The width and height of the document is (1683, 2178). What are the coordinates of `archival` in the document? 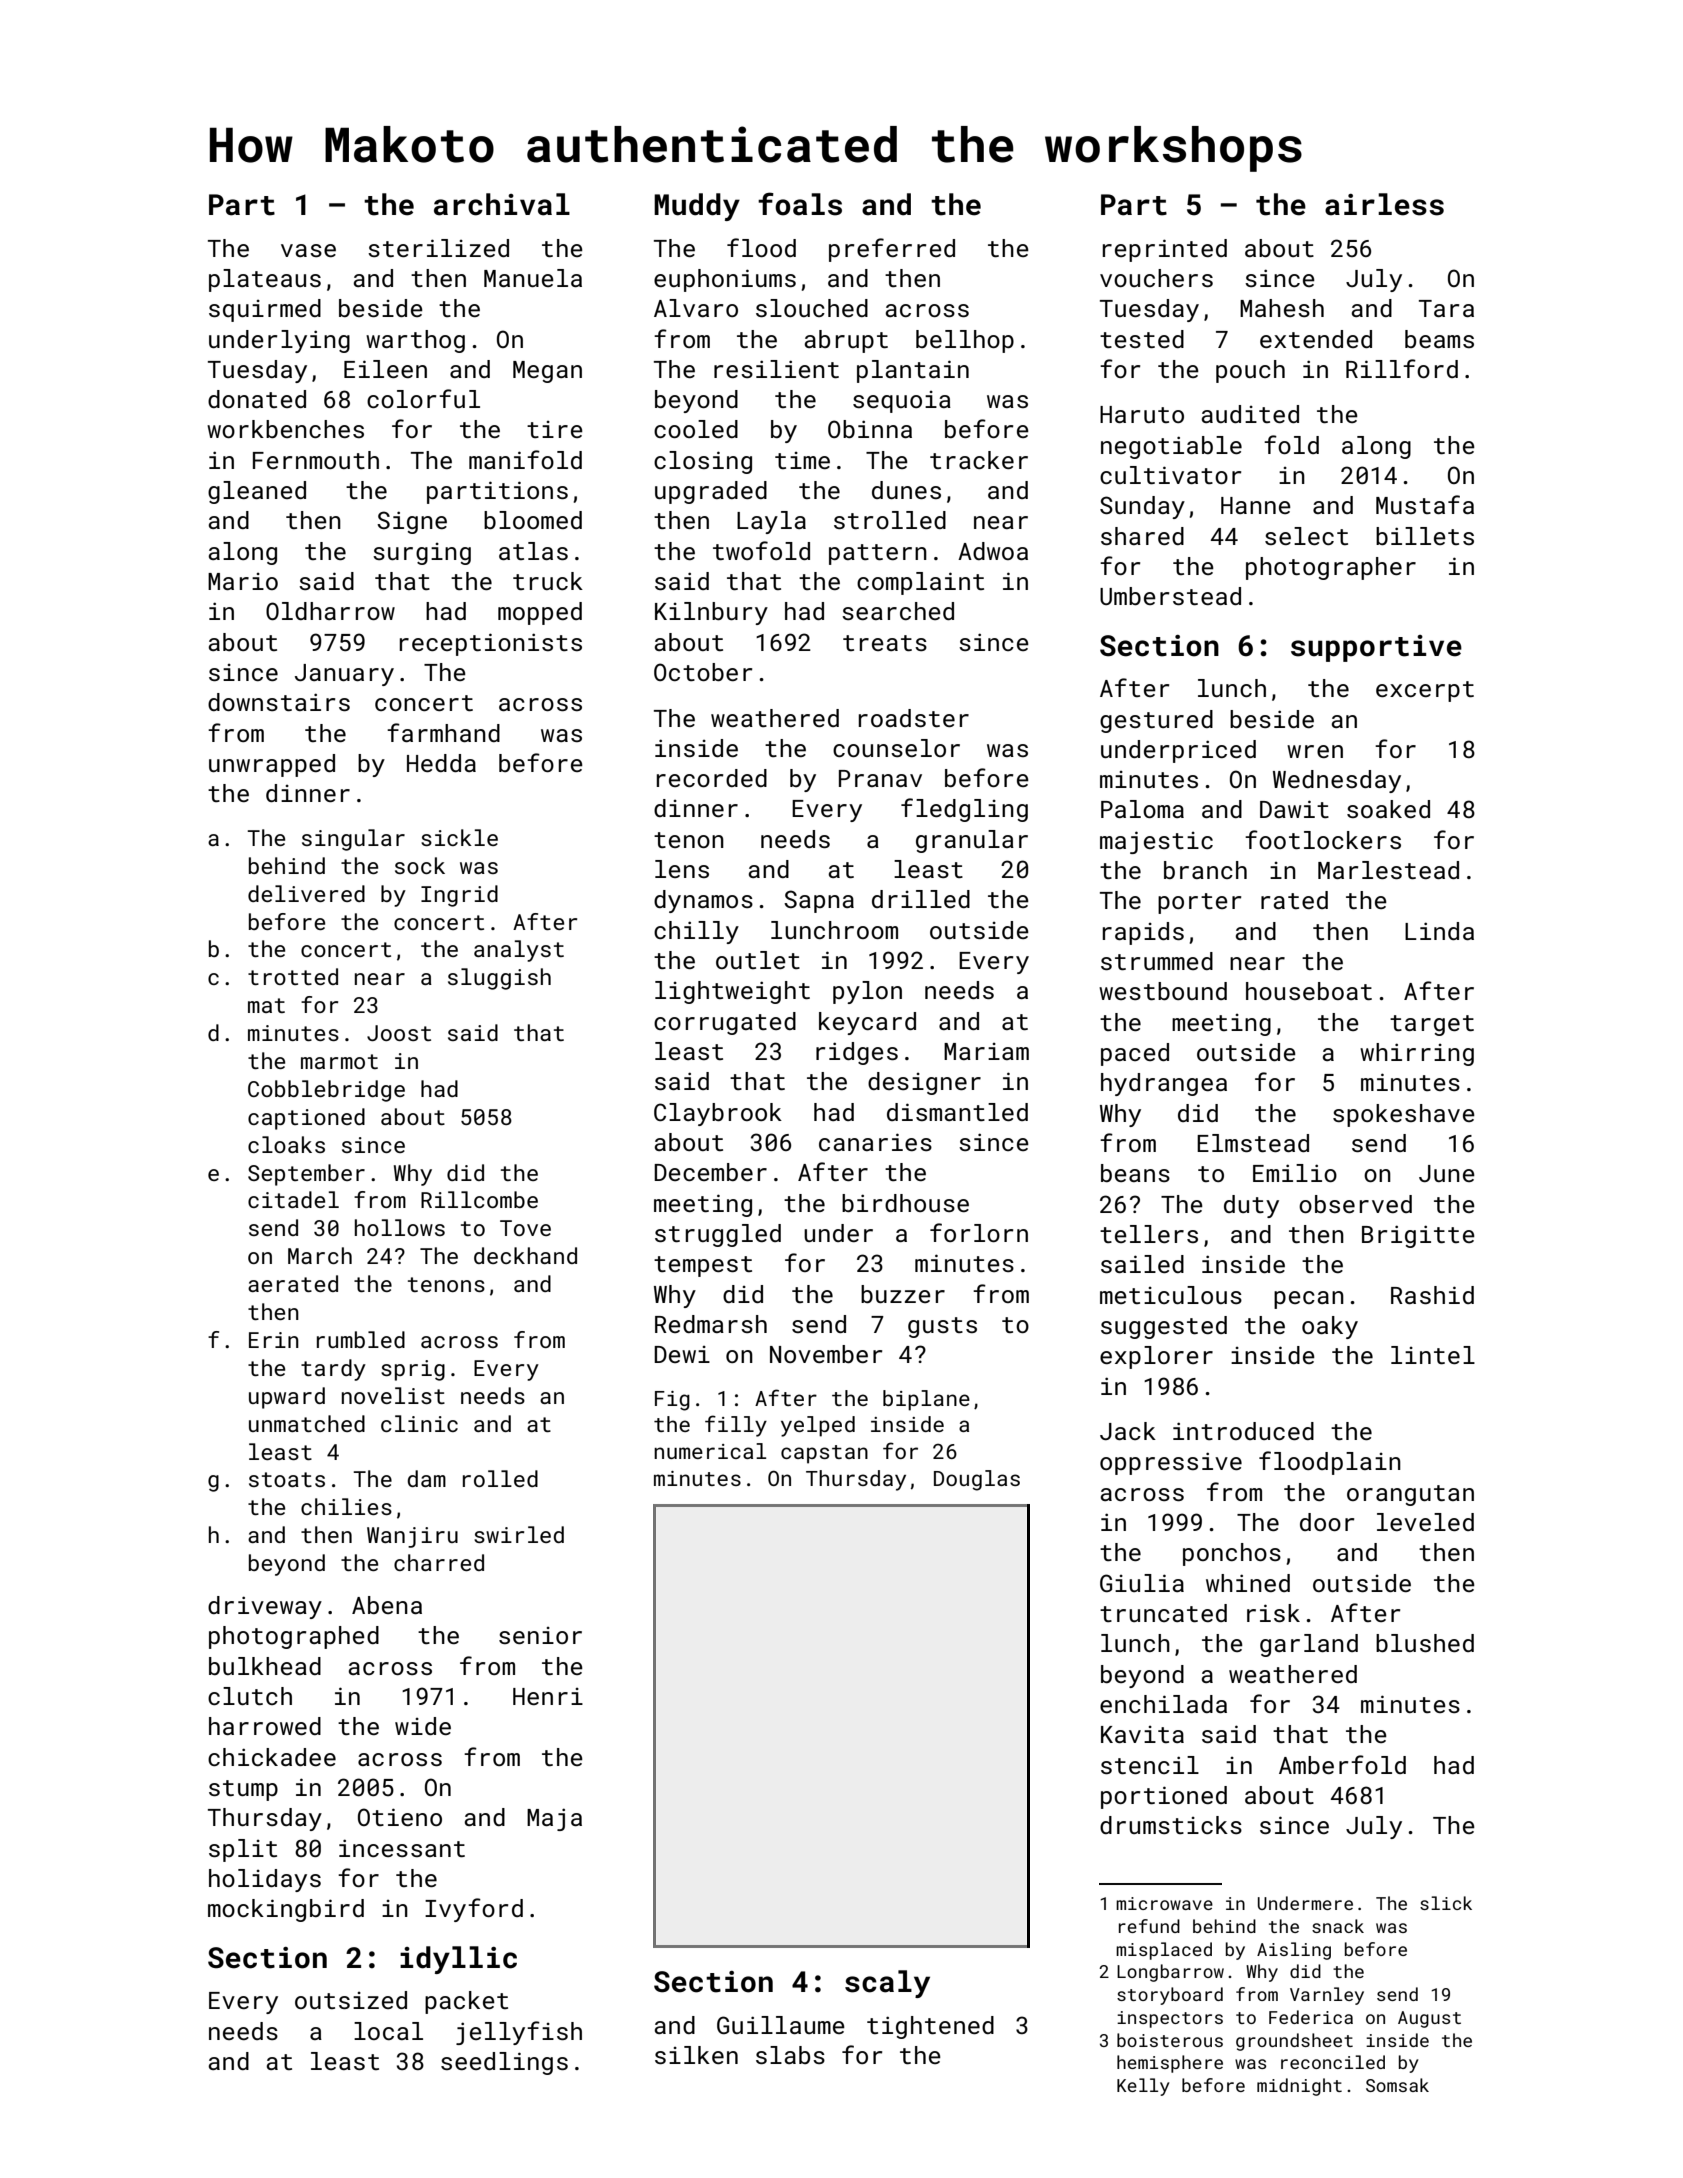 It's located at (502, 204).
